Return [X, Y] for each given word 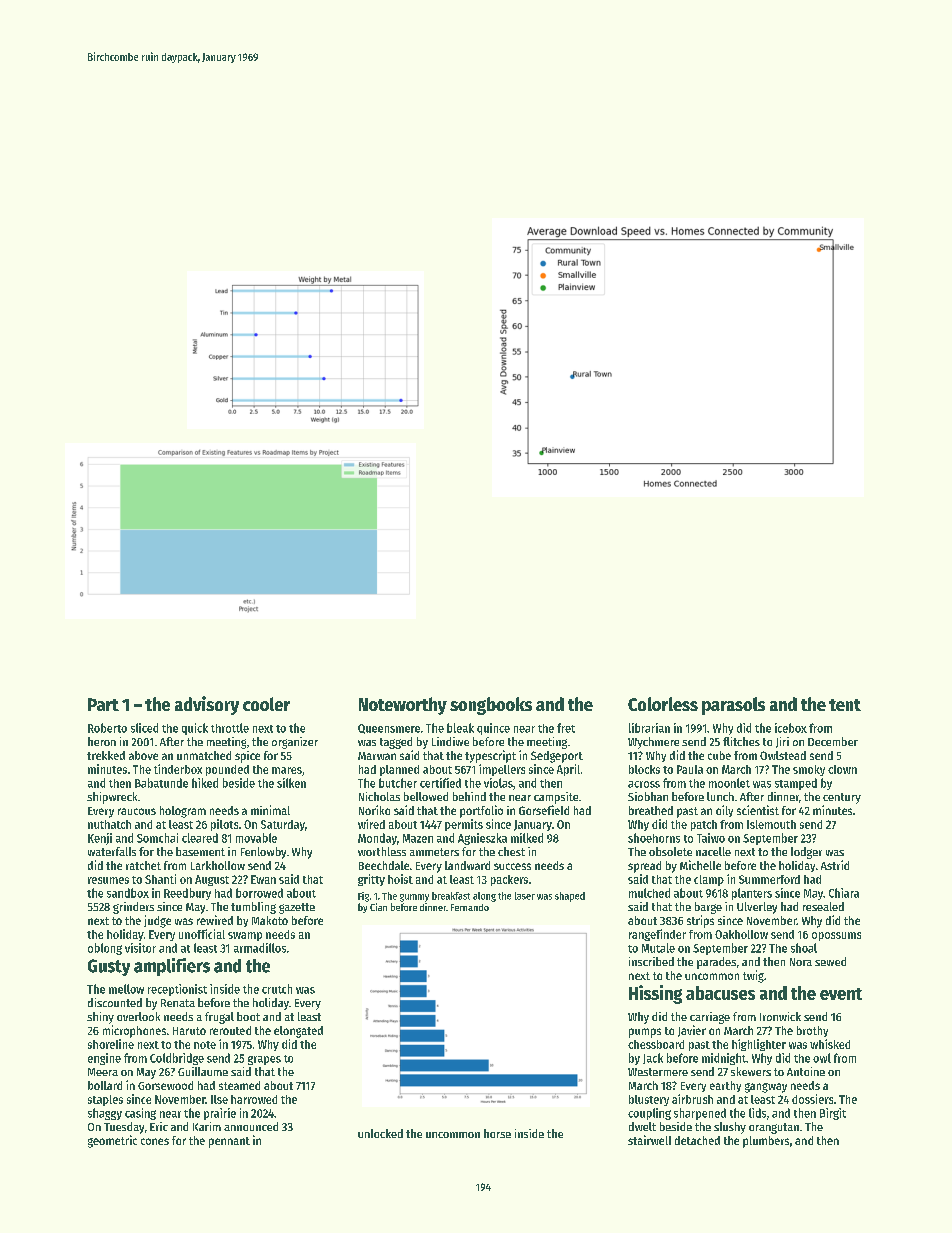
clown [842, 769]
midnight [724, 1059]
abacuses [720, 993]
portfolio [481, 811]
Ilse [219, 1099]
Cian [378, 907]
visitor [140, 948]
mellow [126, 989]
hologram [183, 812]
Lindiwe [450, 741]
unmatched [204, 755]
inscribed [651, 961]
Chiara [844, 893]
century [842, 798]
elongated [298, 1032]
